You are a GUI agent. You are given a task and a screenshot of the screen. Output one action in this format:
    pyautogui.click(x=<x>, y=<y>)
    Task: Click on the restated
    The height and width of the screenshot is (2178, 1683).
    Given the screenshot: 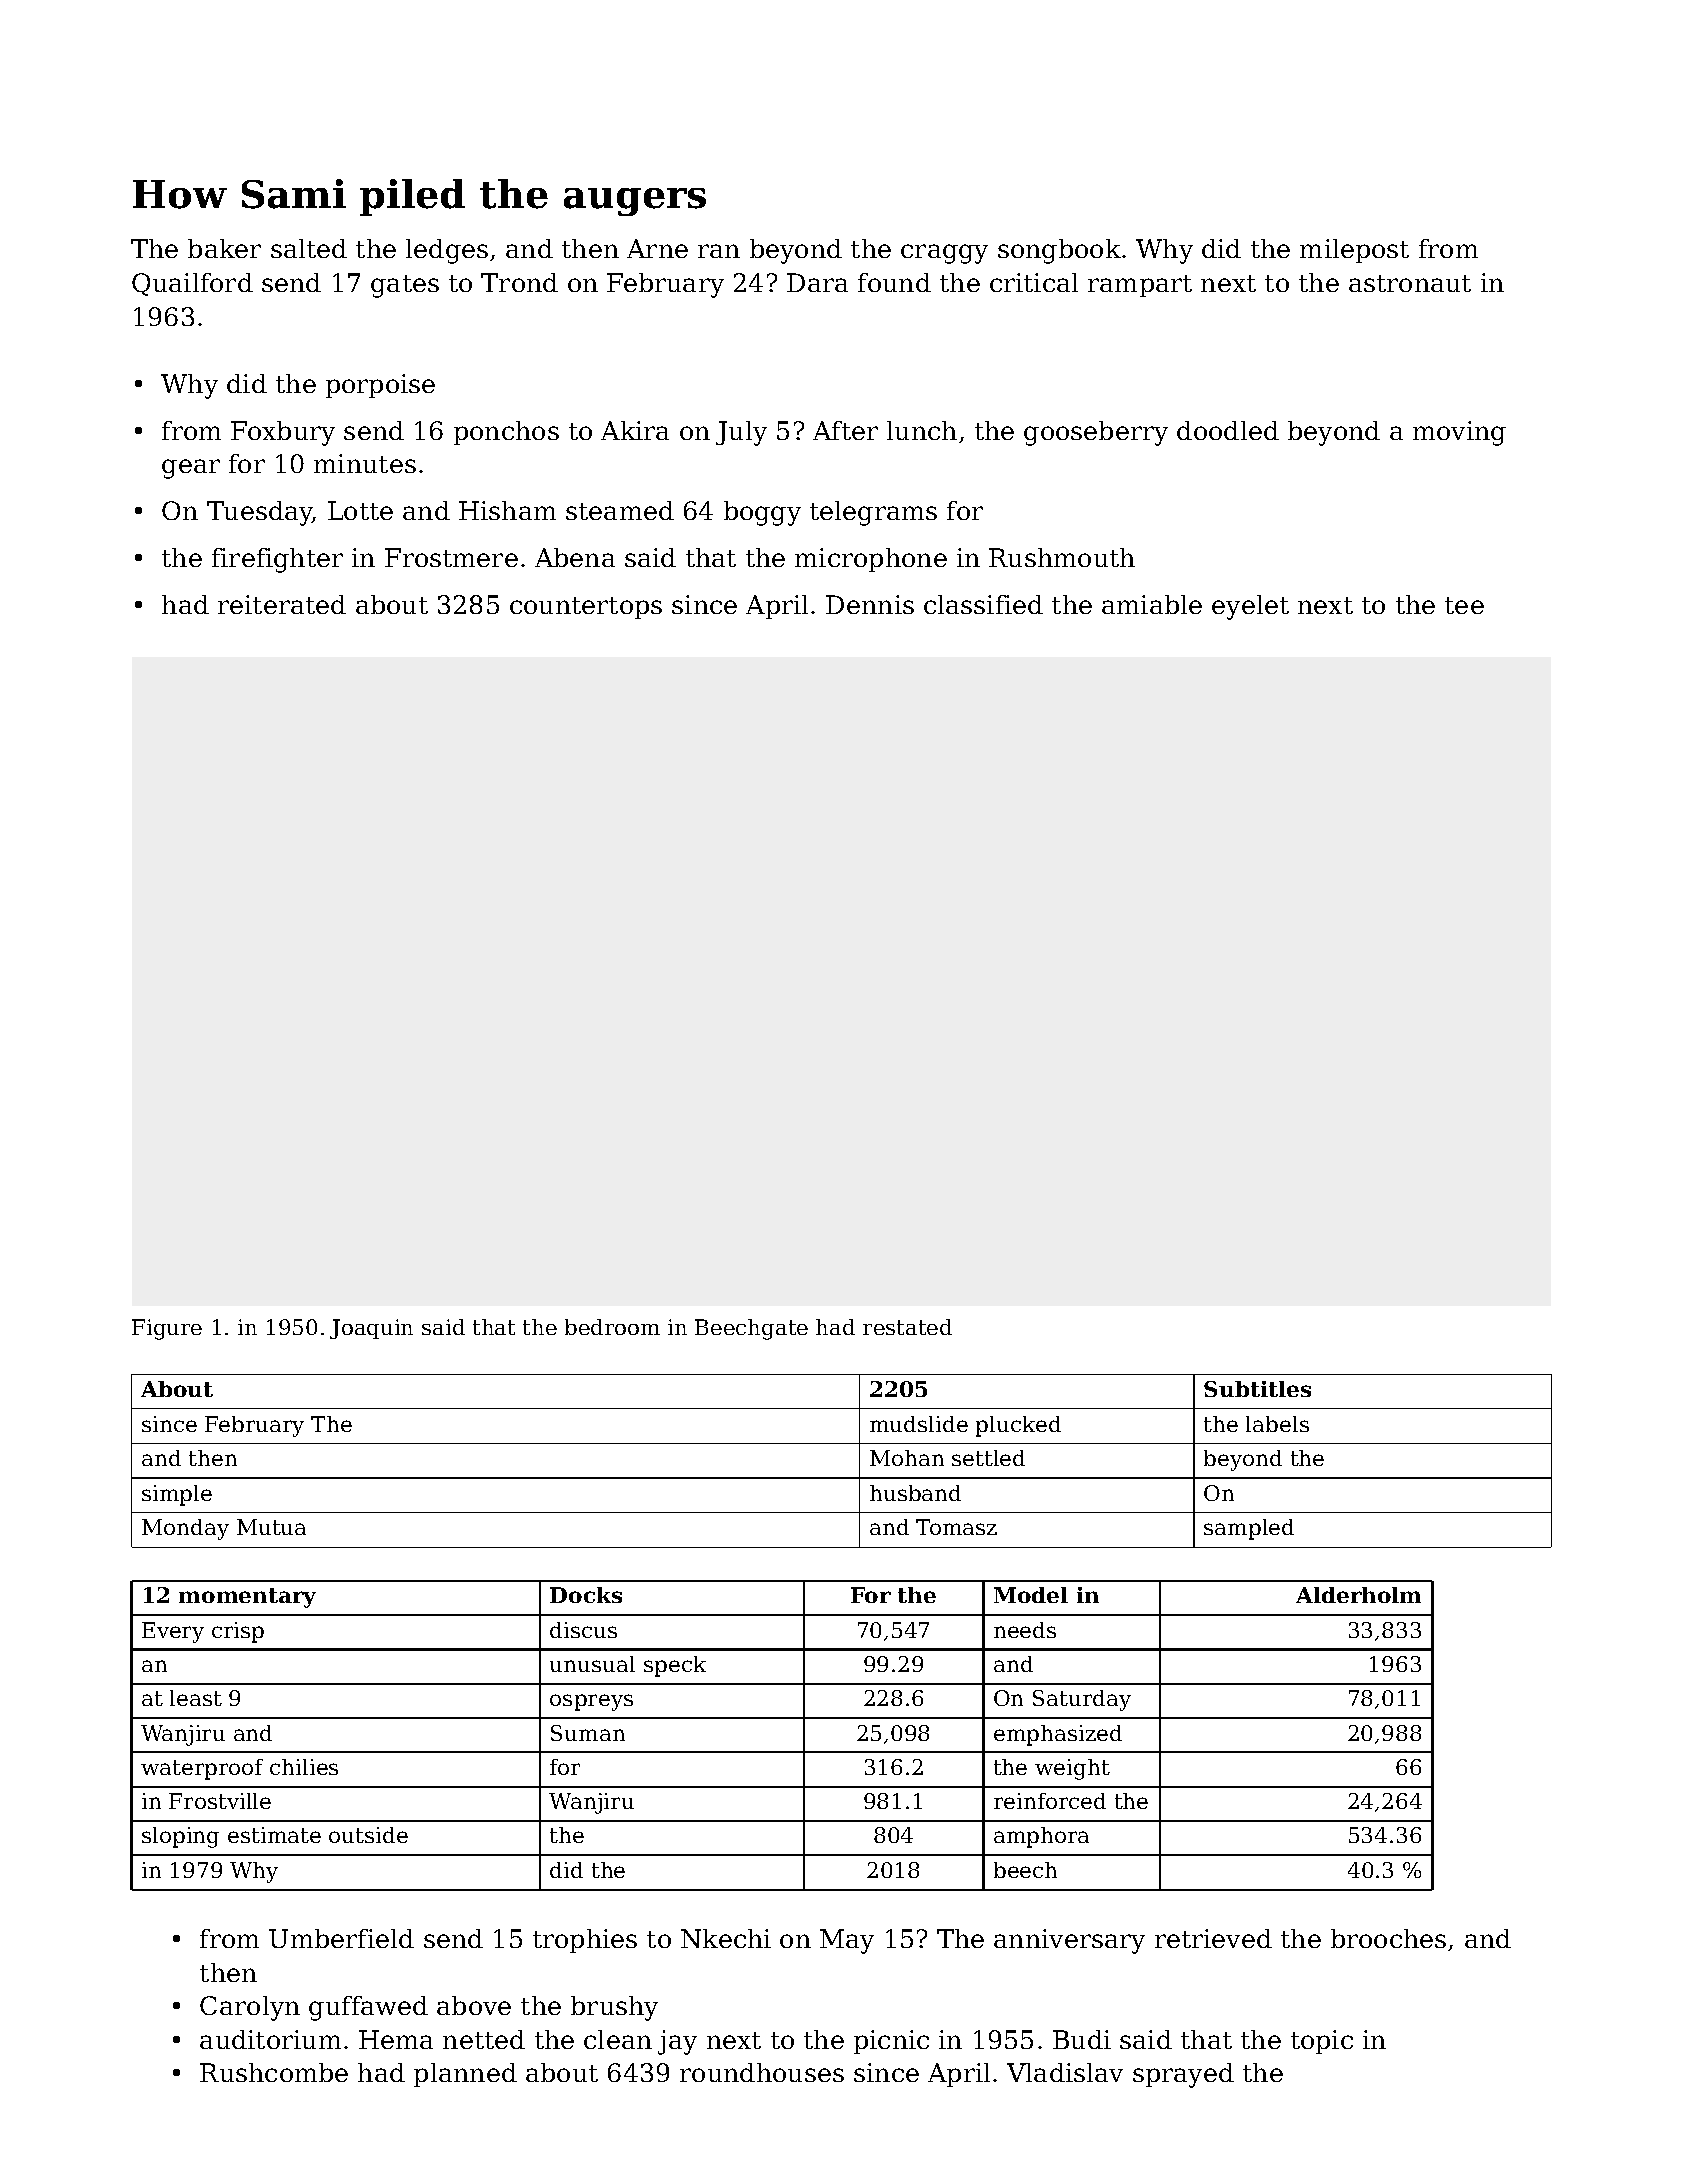 What is the action you would take?
    pyautogui.click(x=907, y=1327)
